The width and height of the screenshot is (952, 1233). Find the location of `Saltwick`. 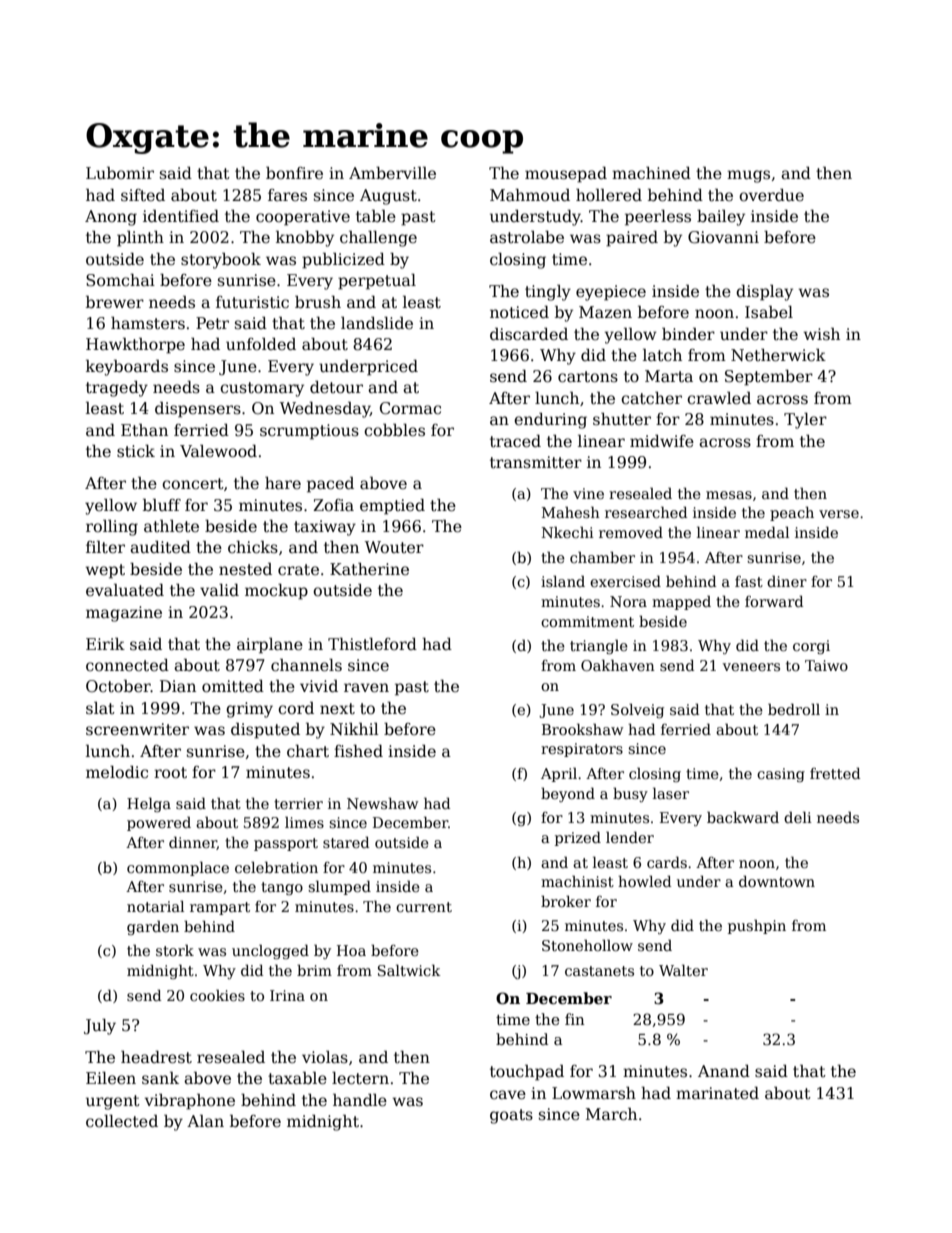

Saltwick is located at coordinates (409, 970).
